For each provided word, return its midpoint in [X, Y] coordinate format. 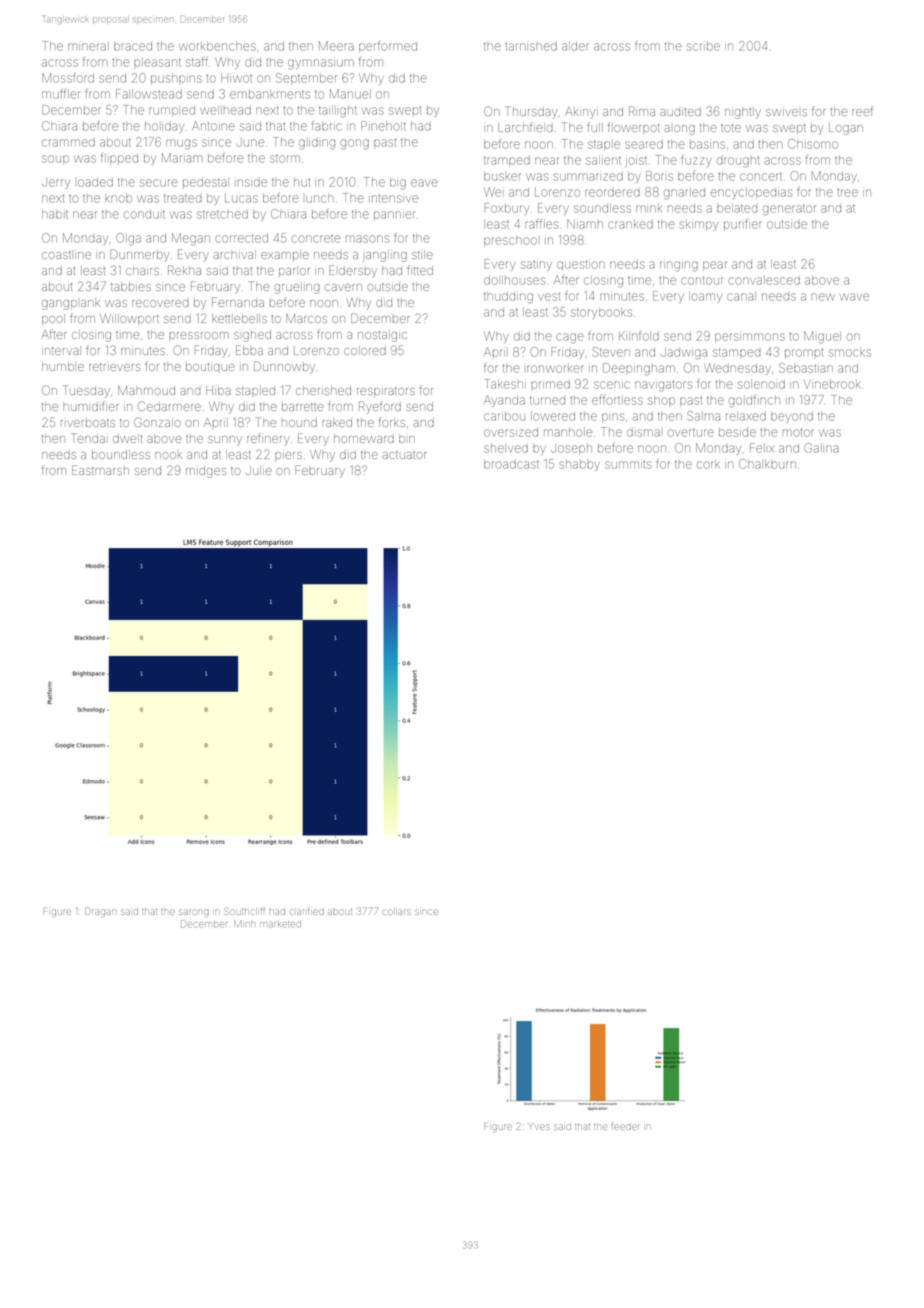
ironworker [555, 368]
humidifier [91, 406]
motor [798, 433]
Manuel [350, 94]
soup [55, 159]
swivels [786, 112]
